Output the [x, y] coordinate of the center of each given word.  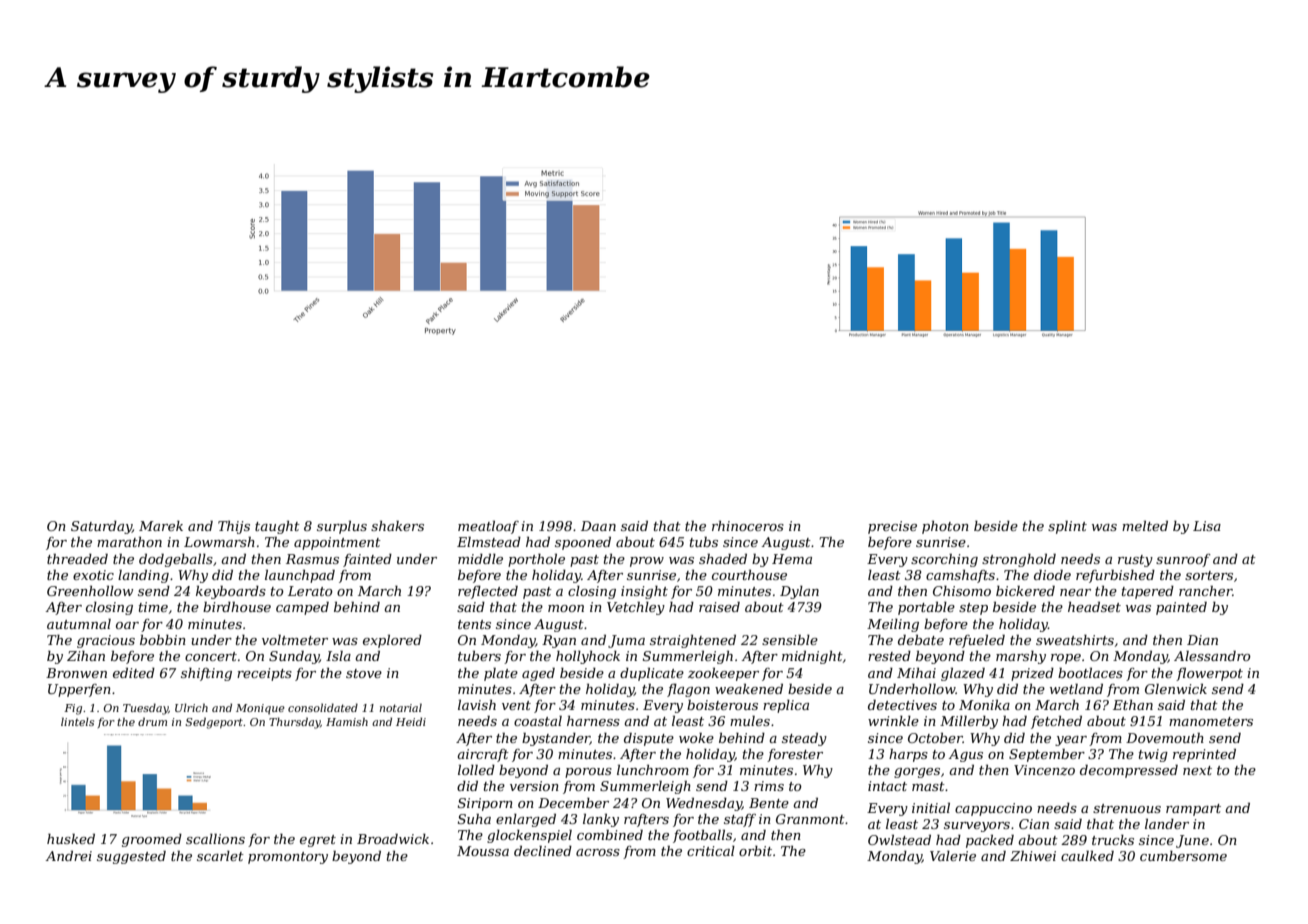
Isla [338, 656]
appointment [337, 543]
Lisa [1207, 526]
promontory [288, 858]
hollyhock [588, 657]
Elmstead [489, 542]
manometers [1211, 721]
